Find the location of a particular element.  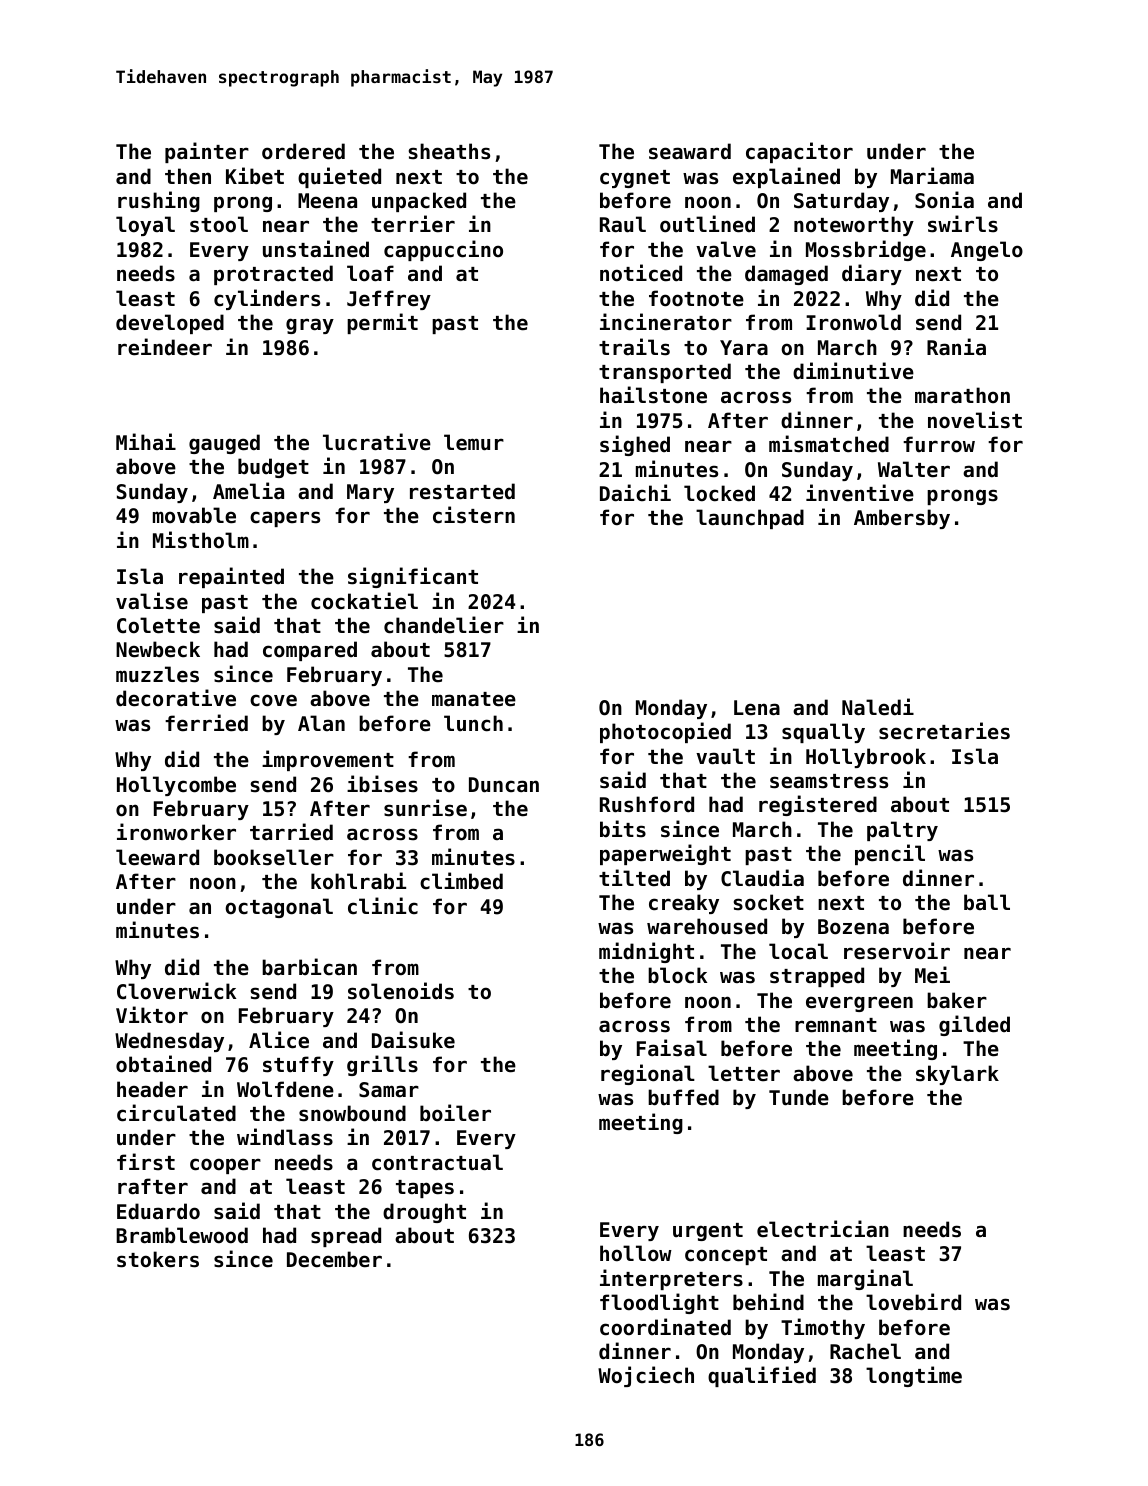

barbican is located at coordinates (309, 967).
